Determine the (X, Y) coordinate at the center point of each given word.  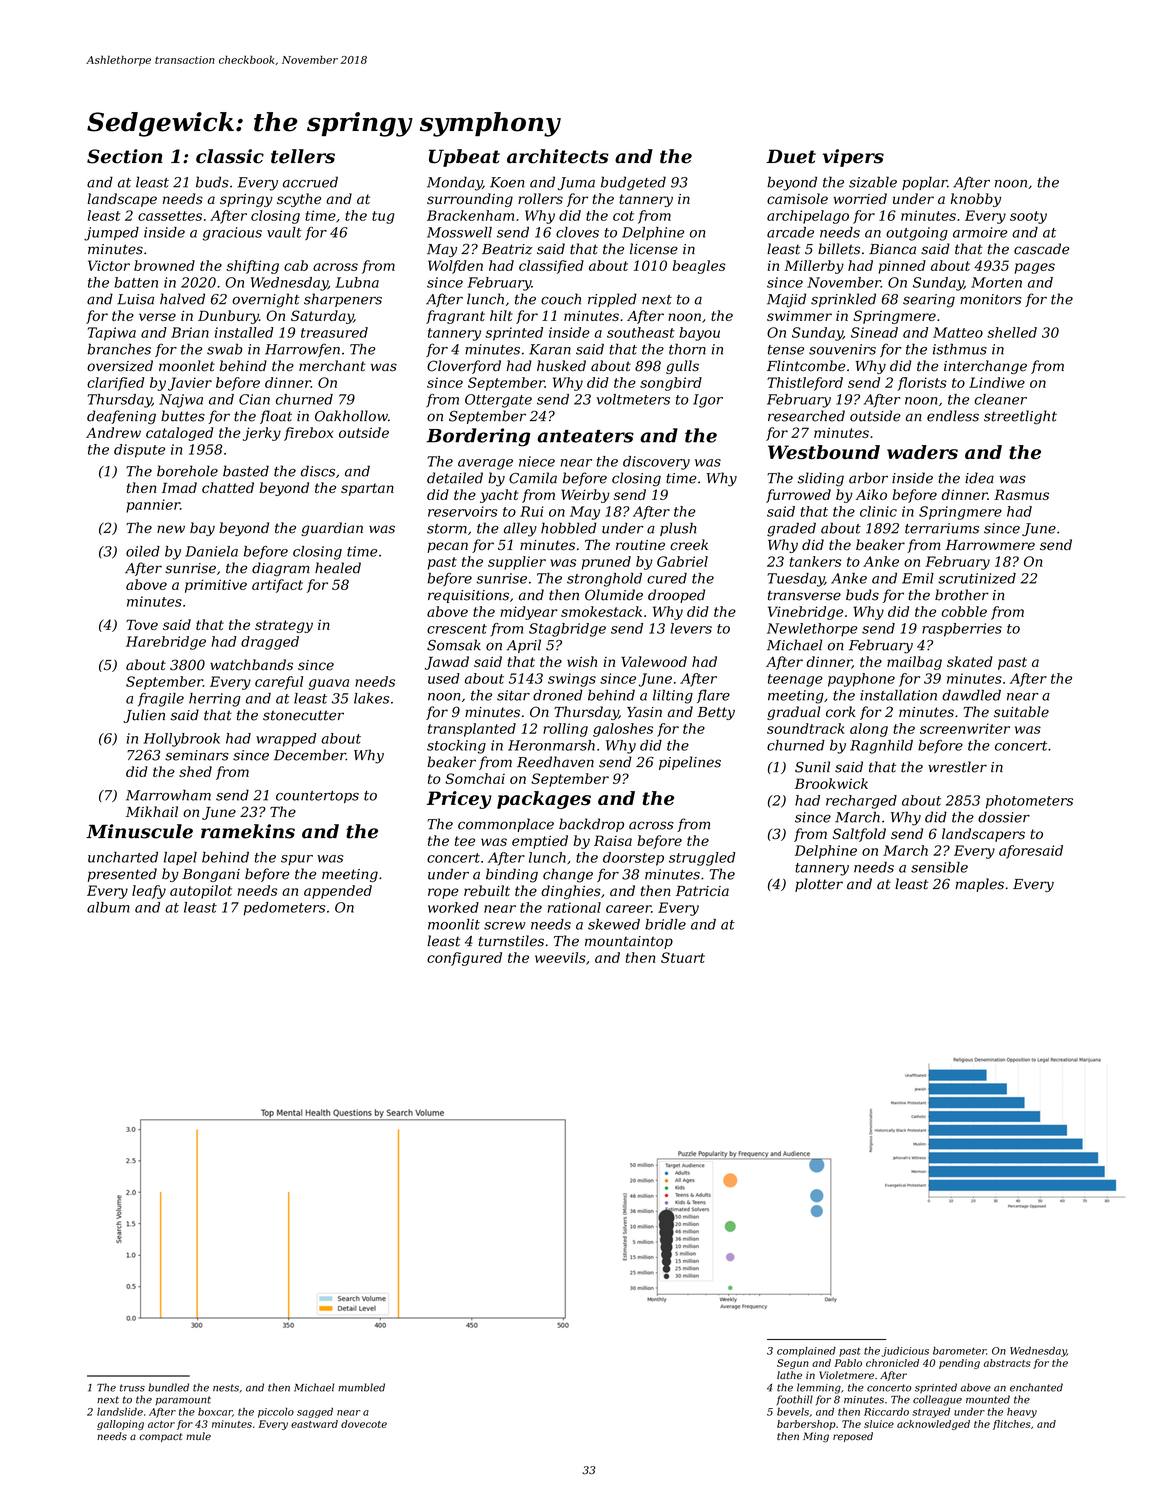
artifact (277, 586)
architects (558, 156)
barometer (959, 1351)
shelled (1012, 332)
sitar (513, 695)
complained (806, 1352)
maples (979, 885)
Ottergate (498, 401)
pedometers (284, 909)
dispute (139, 451)
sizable (873, 182)
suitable (1021, 712)
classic (230, 156)
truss (132, 1388)
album (108, 907)
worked (453, 907)
